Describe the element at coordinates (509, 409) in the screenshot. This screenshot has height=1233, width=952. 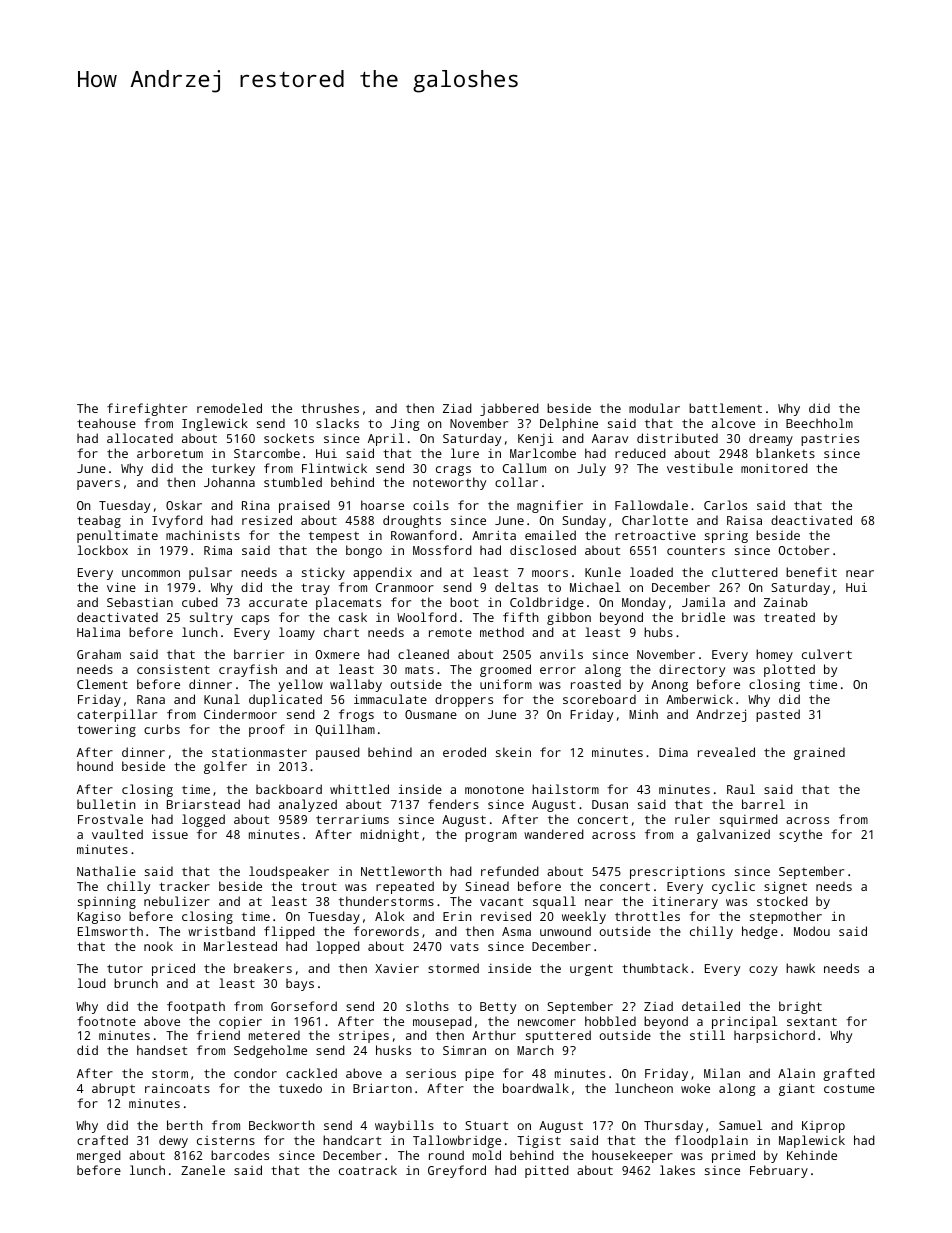
I see `jabbered` at that location.
